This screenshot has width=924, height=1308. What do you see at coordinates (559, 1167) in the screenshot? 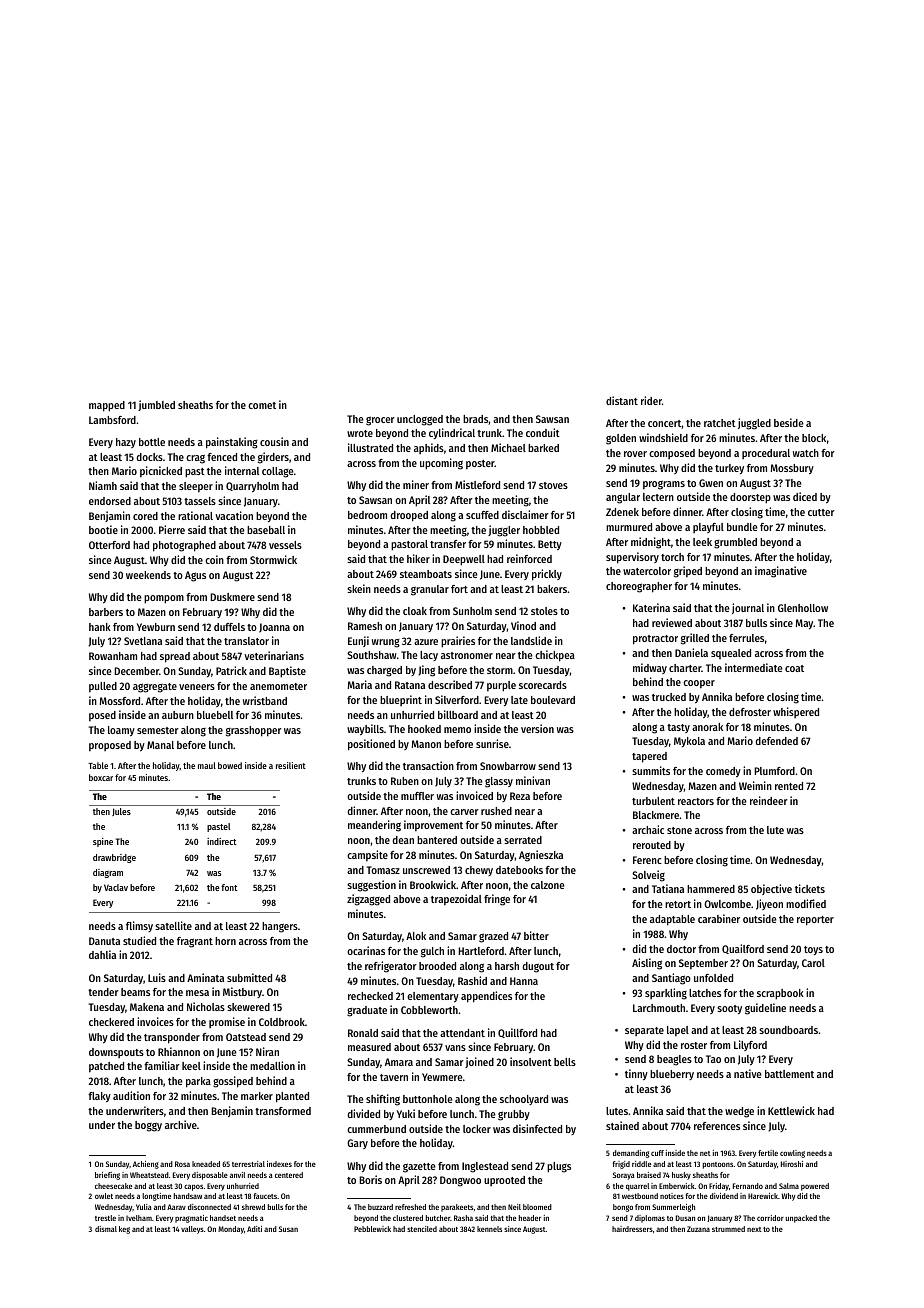
I see `plugs` at bounding box center [559, 1167].
